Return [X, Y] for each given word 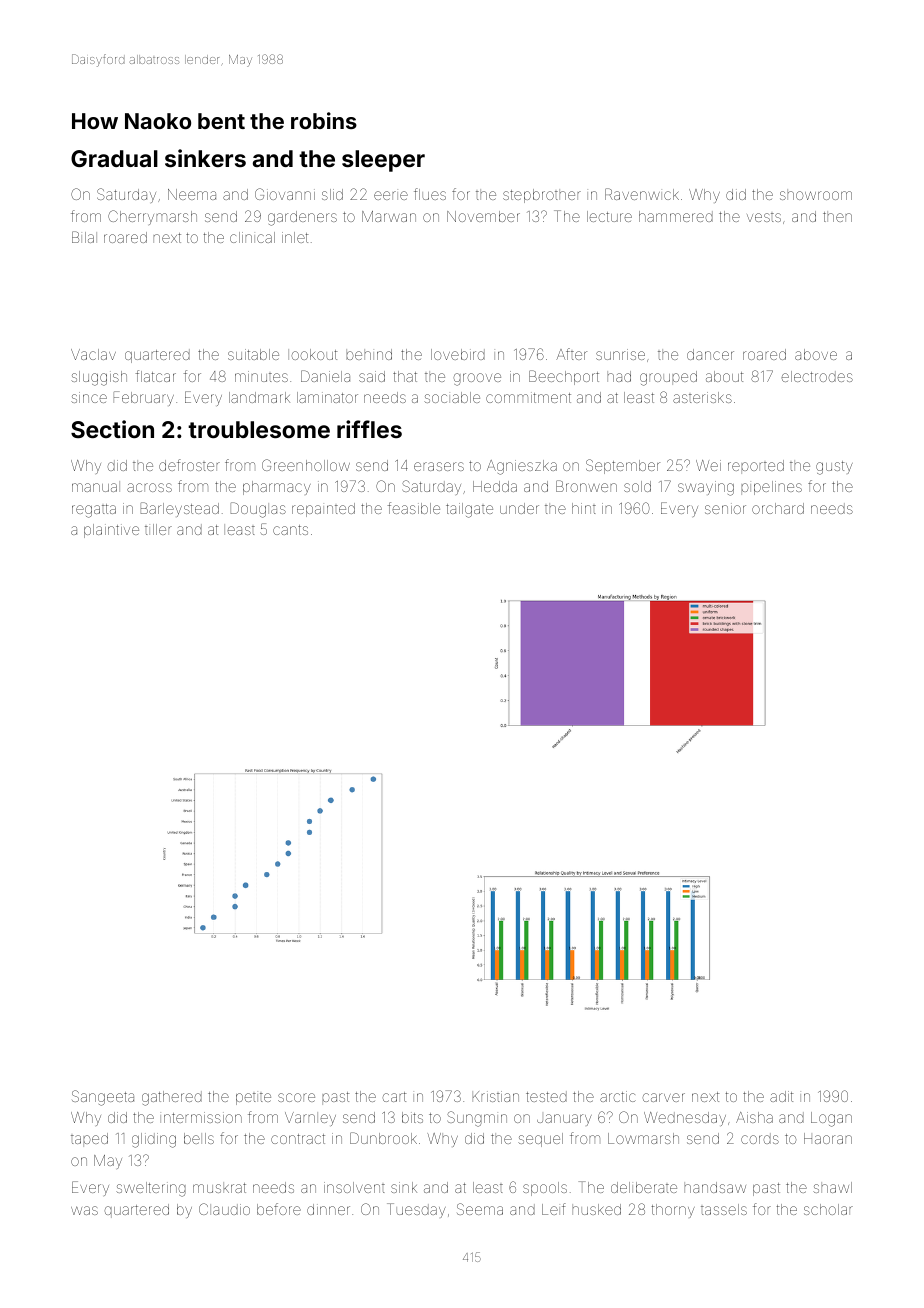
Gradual [114, 158]
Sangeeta [103, 1098]
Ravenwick [642, 194]
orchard [778, 508]
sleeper [383, 161]
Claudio [224, 1209]
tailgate [469, 510]
